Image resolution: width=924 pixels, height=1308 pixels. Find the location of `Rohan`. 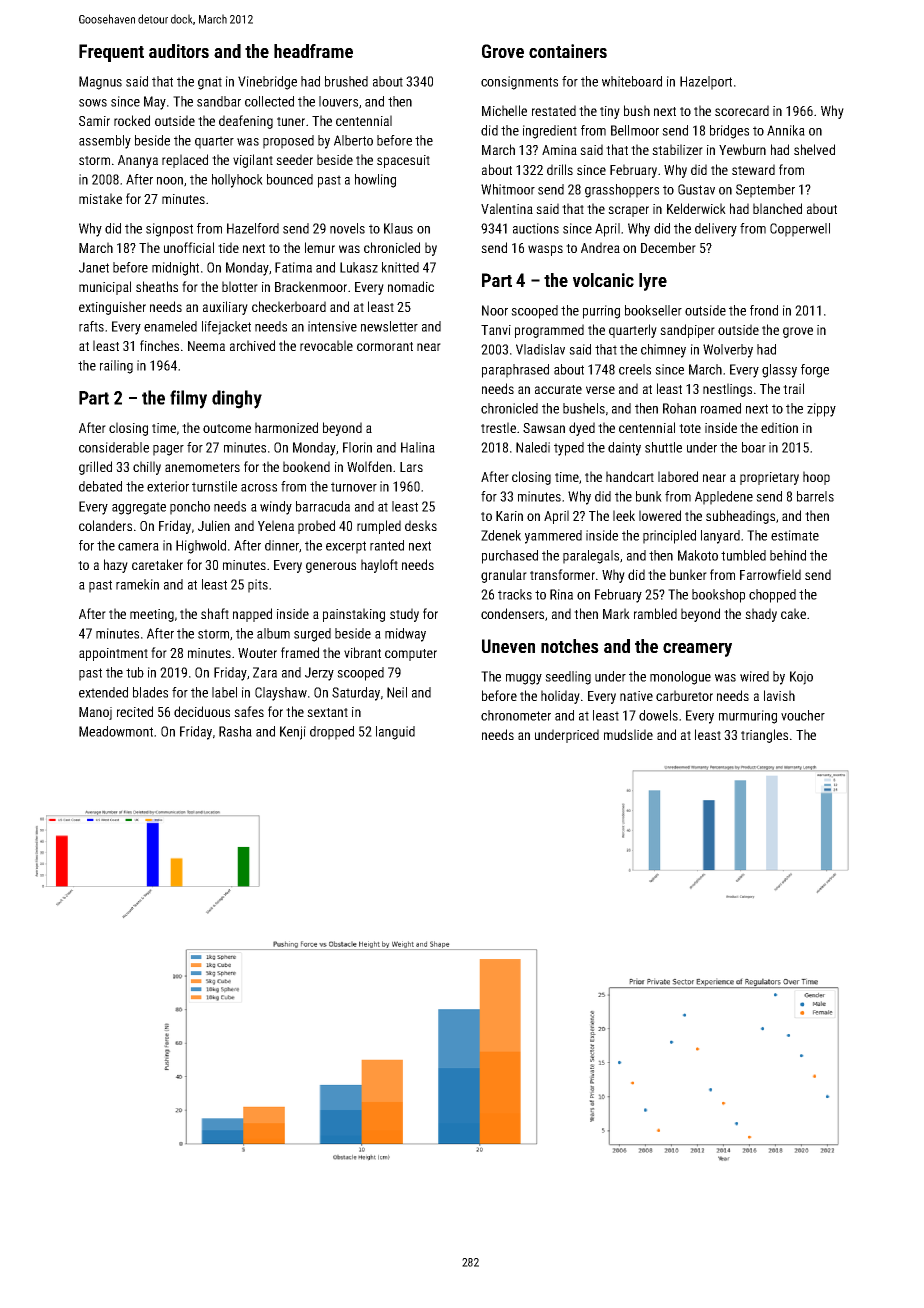

Rohan is located at coordinates (679, 408).
